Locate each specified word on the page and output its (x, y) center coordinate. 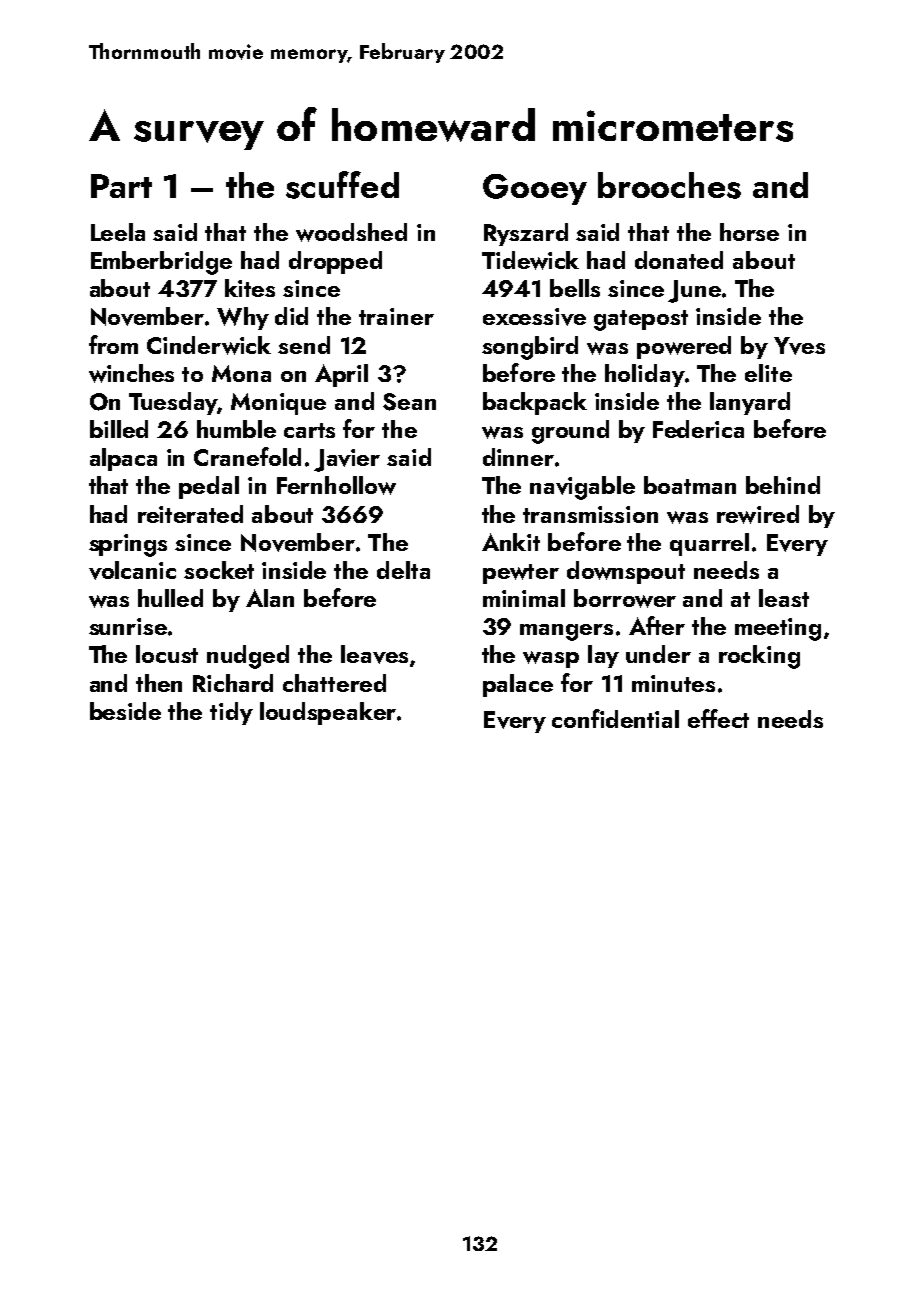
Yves (799, 346)
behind (783, 485)
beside (125, 711)
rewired (758, 514)
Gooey (535, 189)
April (341, 375)
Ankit (511, 542)
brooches (669, 185)
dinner (518, 457)
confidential (615, 718)
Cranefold (247, 456)
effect (718, 718)
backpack (535, 403)
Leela (118, 232)
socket (219, 570)
